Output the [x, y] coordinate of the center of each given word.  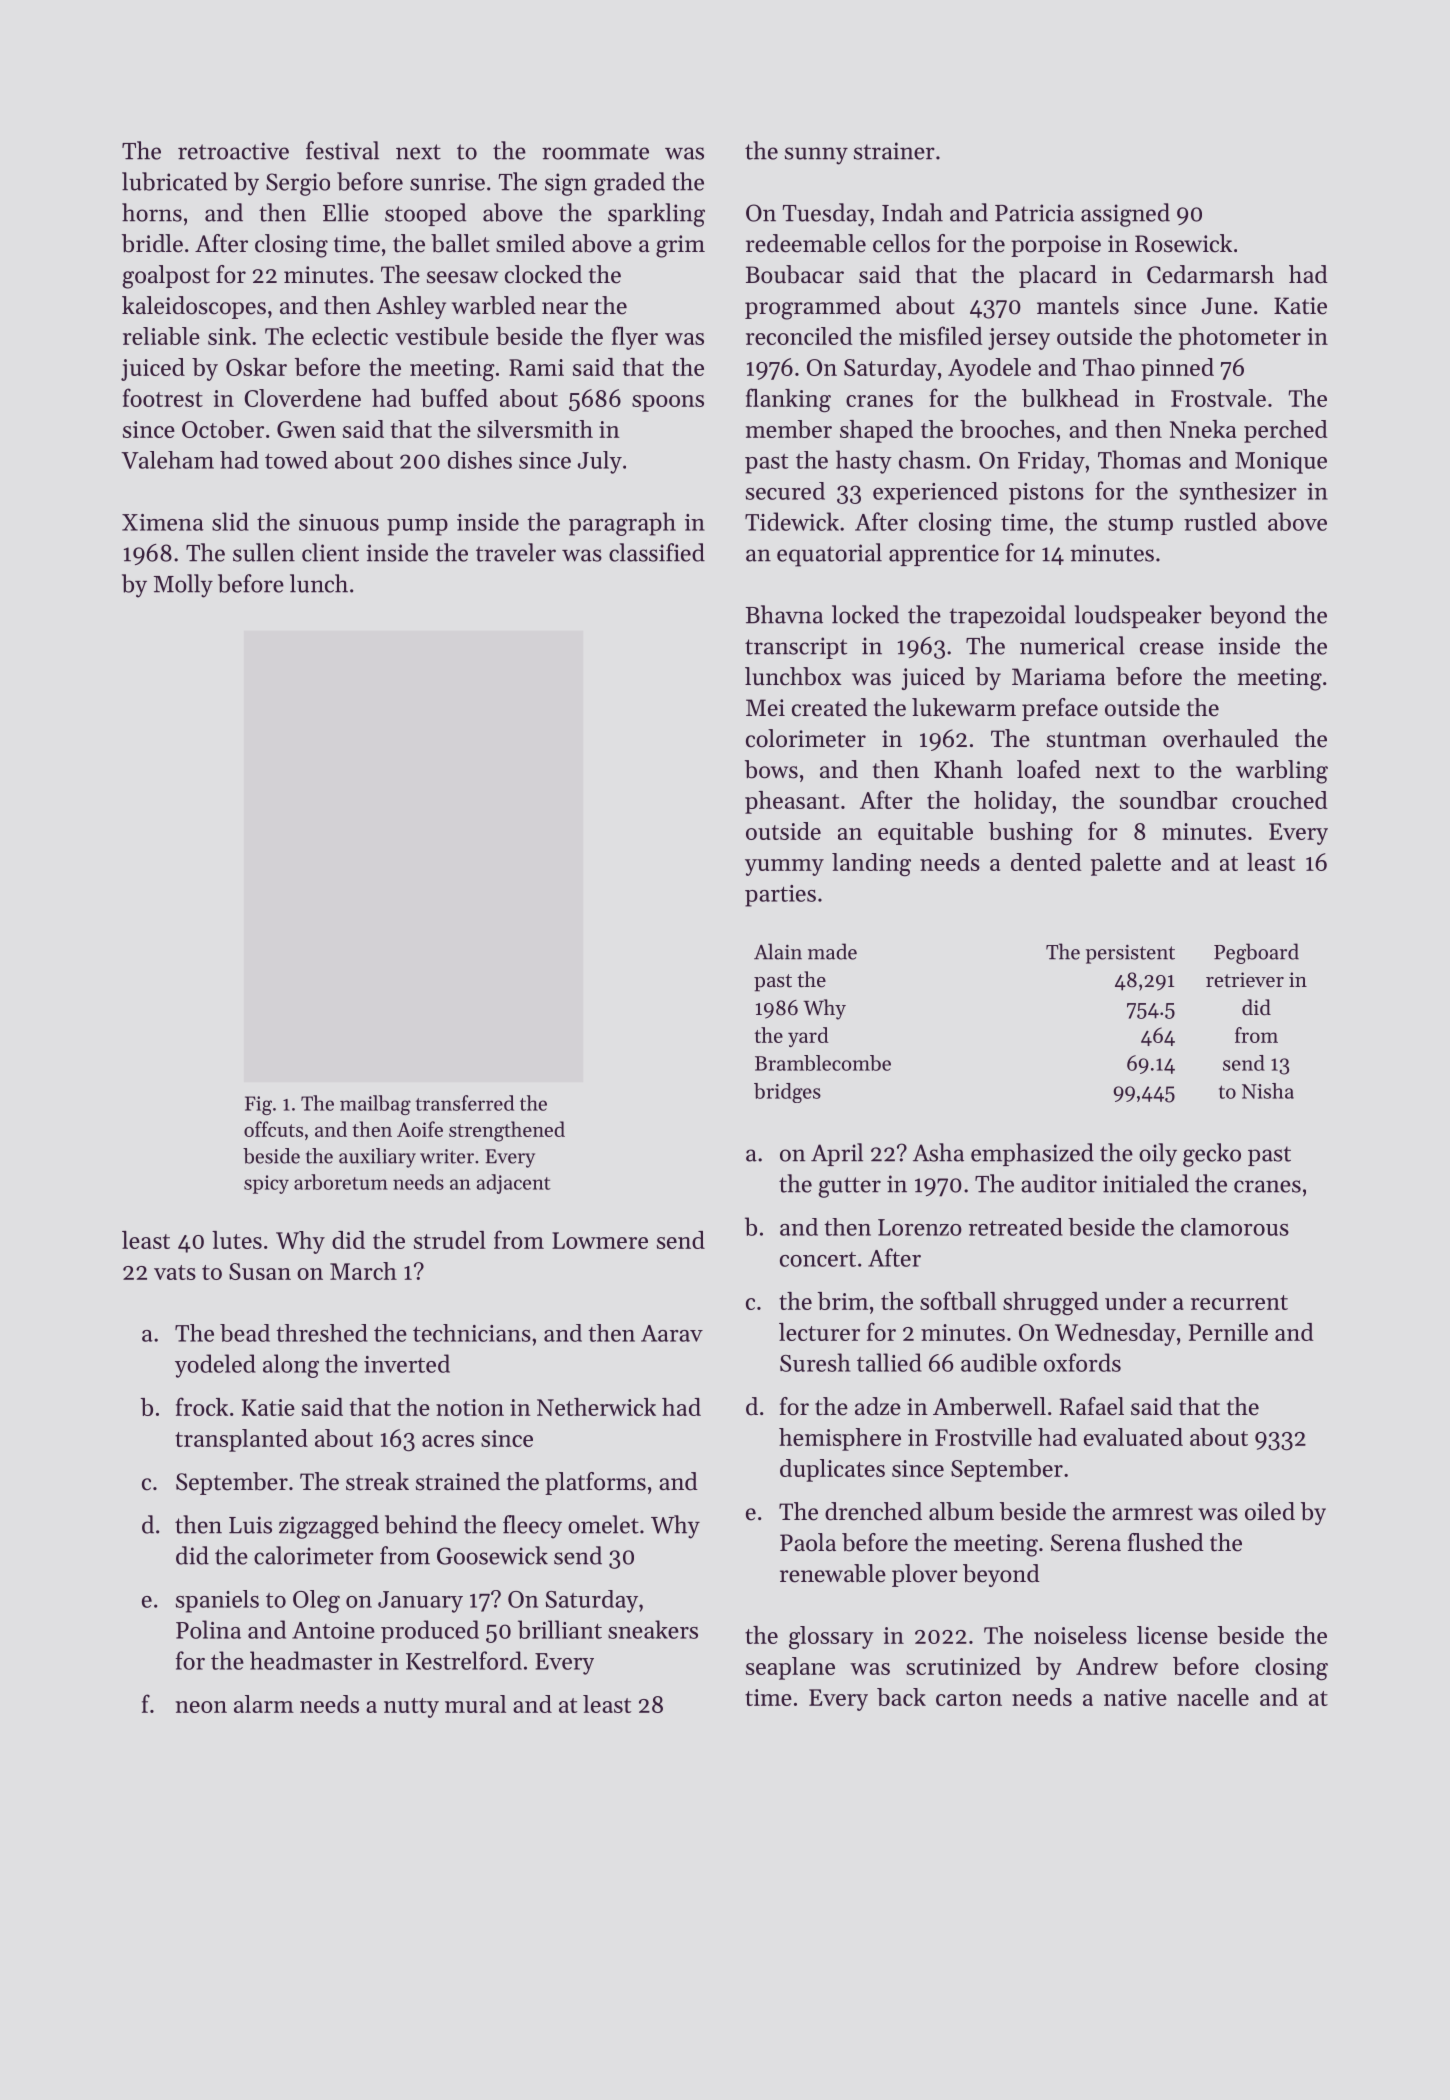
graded [629, 184]
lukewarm [964, 707]
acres [448, 1441]
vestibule [442, 336]
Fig [258, 1105]
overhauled [1221, 738]
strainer [894, 151]
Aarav [672, 1333]
